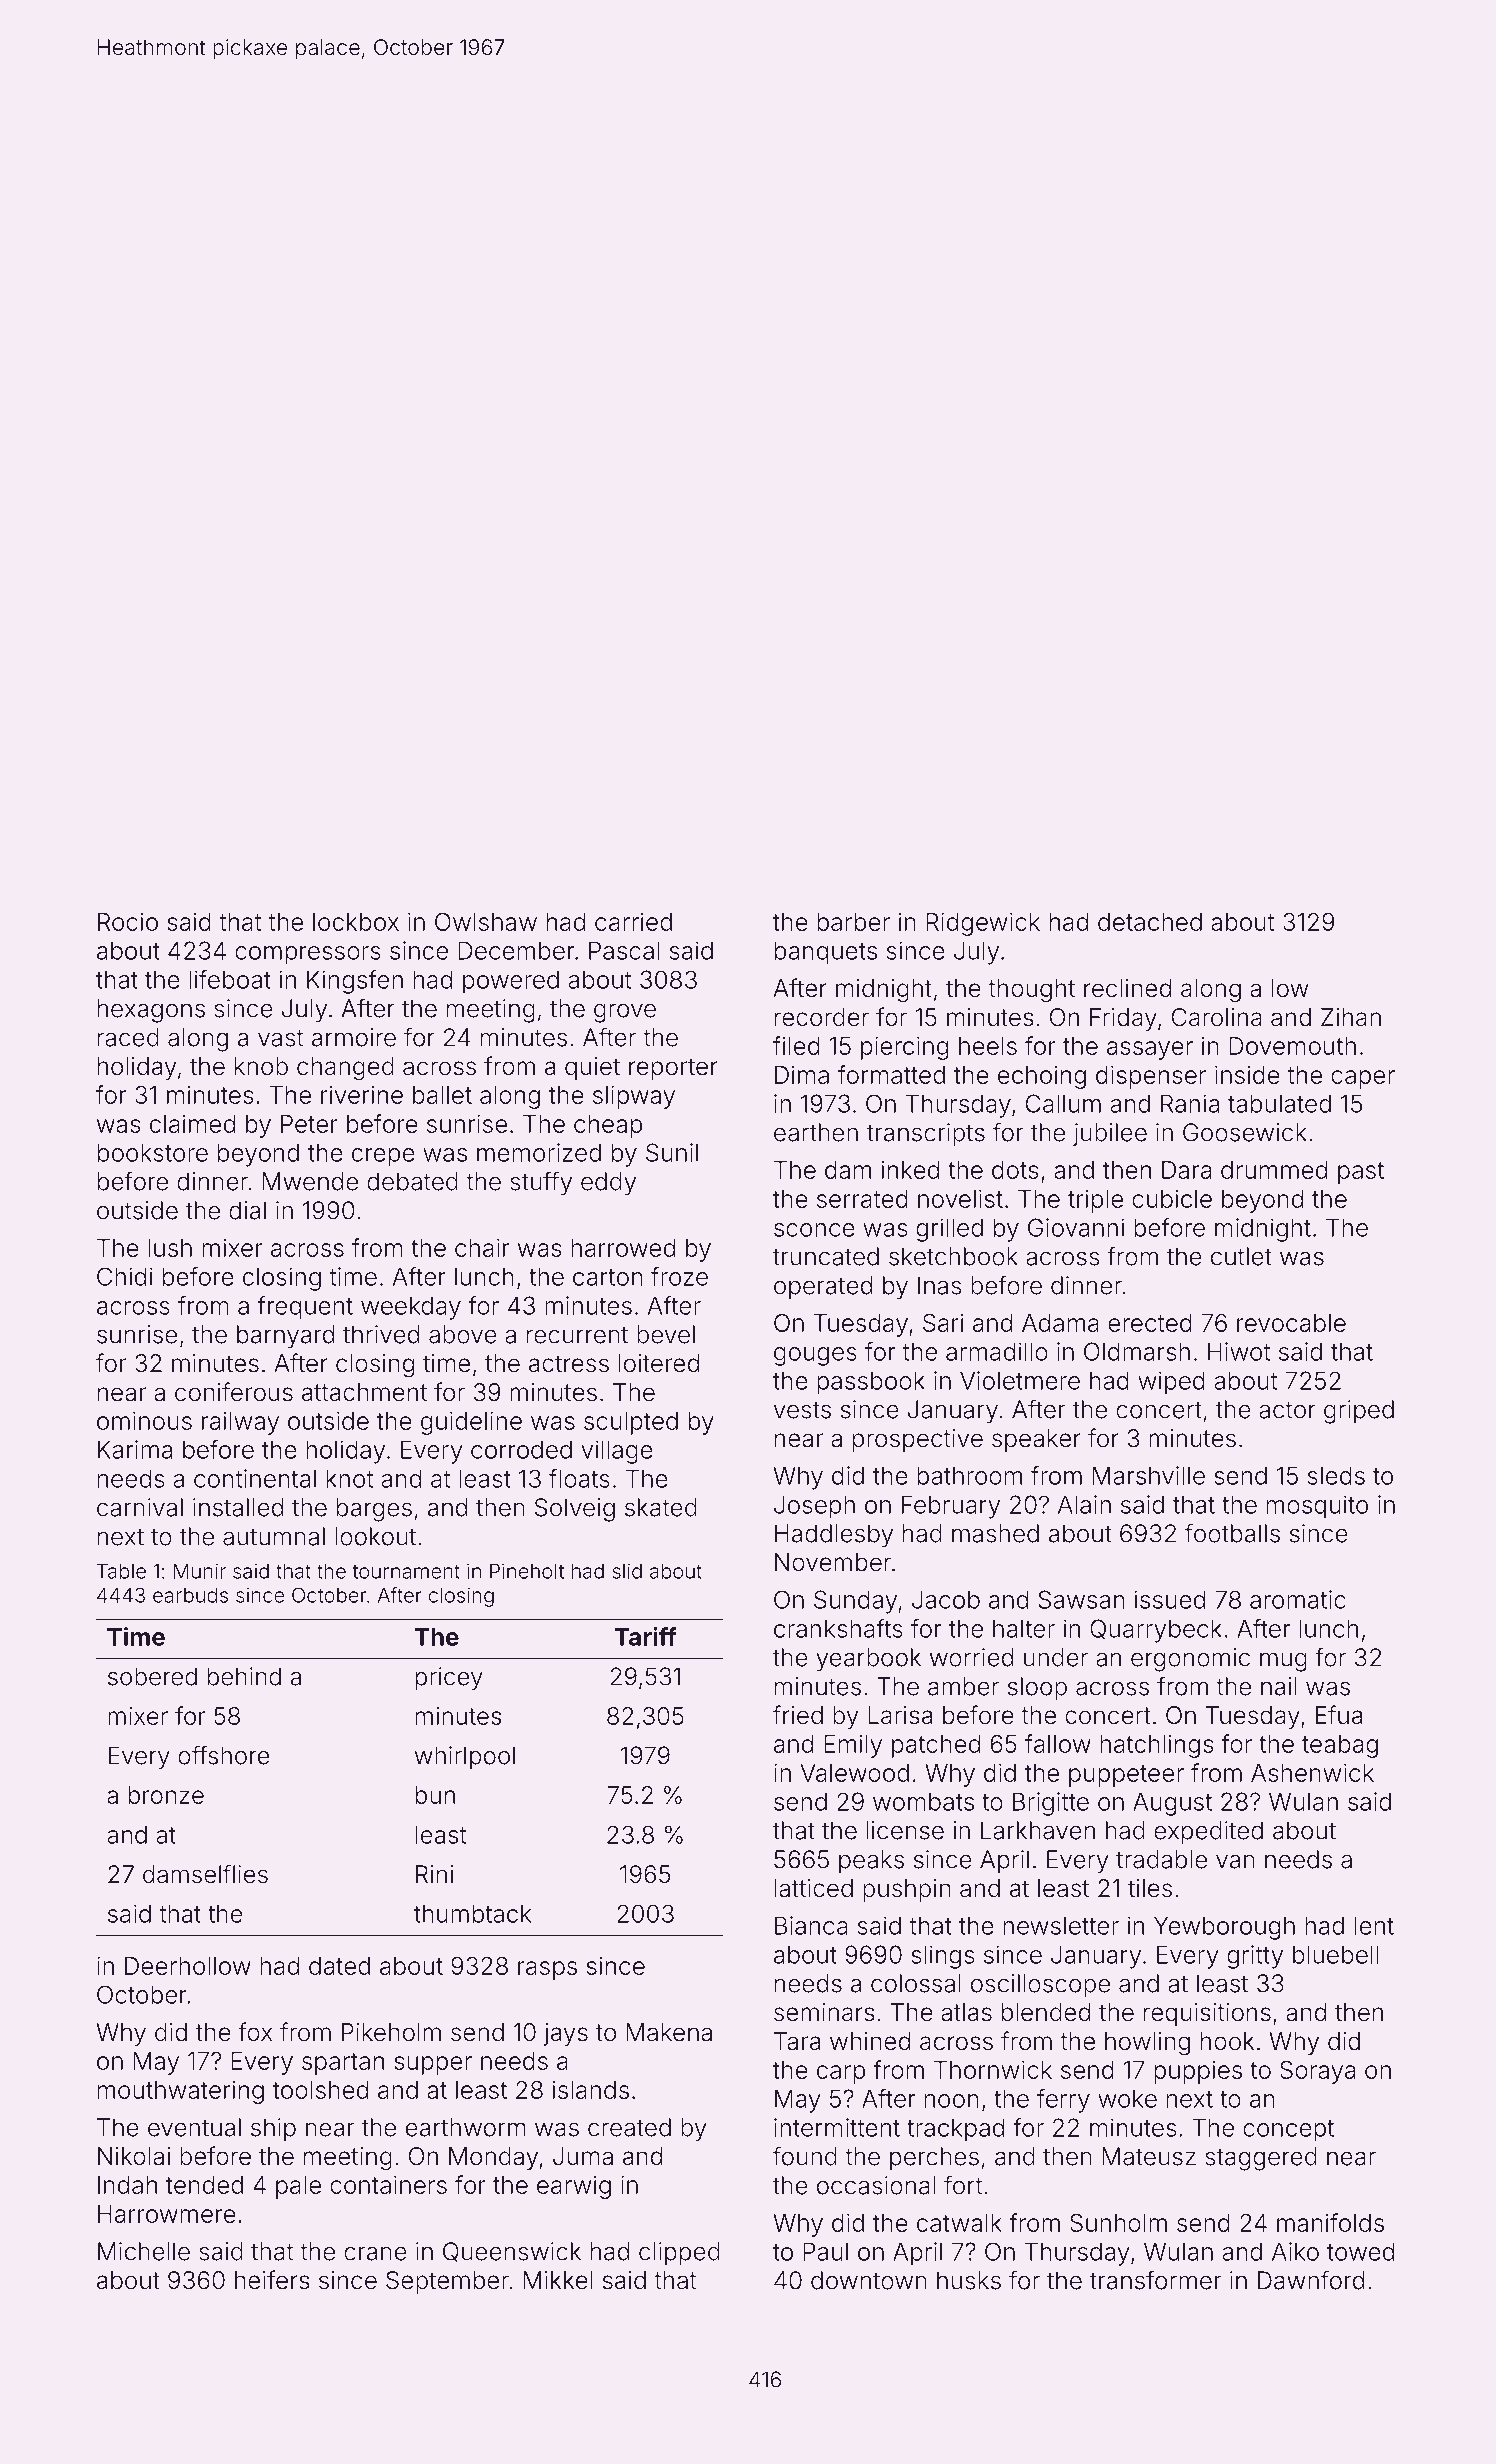  What do you see at coordinates (869, 2280) in the screenshot?
I see `downtown` at bounding box center [869, 2280].
